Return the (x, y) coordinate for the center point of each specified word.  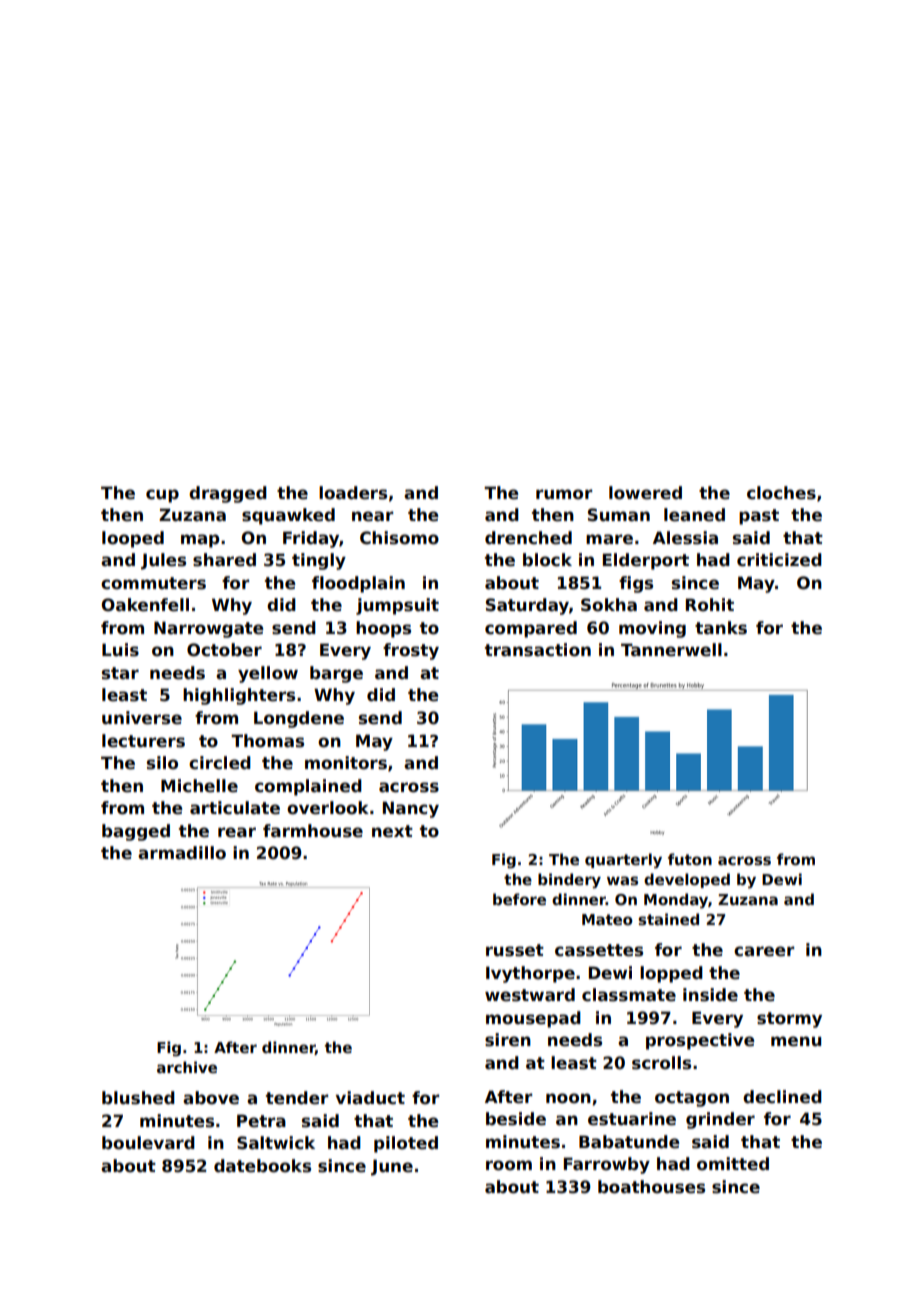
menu (796, 1041)
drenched (528, 538)
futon (690, 859)
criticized (779, 560)
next (392, 831)
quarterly (623, 861)
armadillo (182, 853)
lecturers (143, 741)
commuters (153, 583)
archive (187, 1067)
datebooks (262, 1166)
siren (508, 1040)
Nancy (411, 809)
